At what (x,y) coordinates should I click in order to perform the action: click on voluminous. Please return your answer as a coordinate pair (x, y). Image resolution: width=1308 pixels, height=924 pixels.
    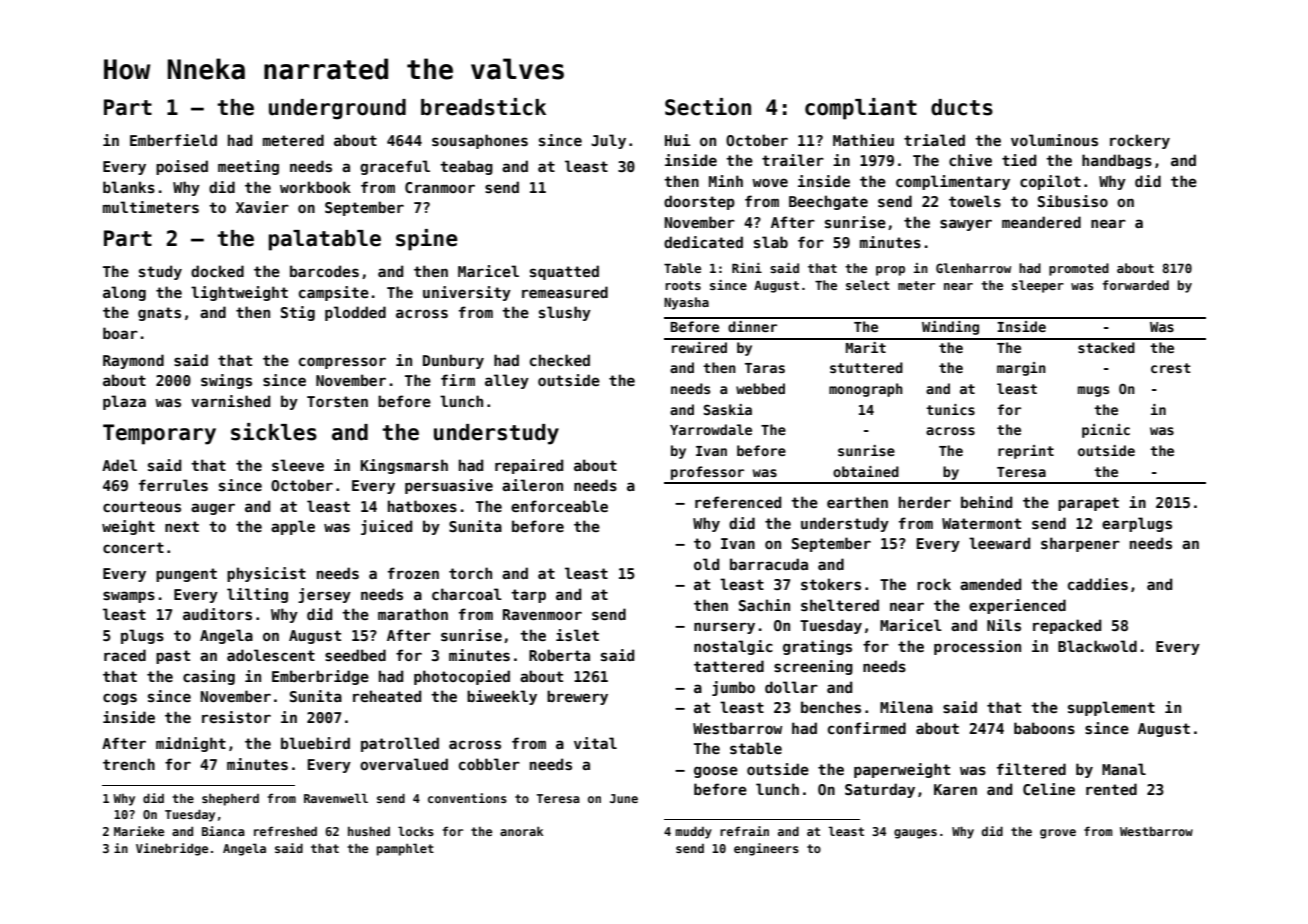
    Looking at the image, I should click on (1054, 140).
